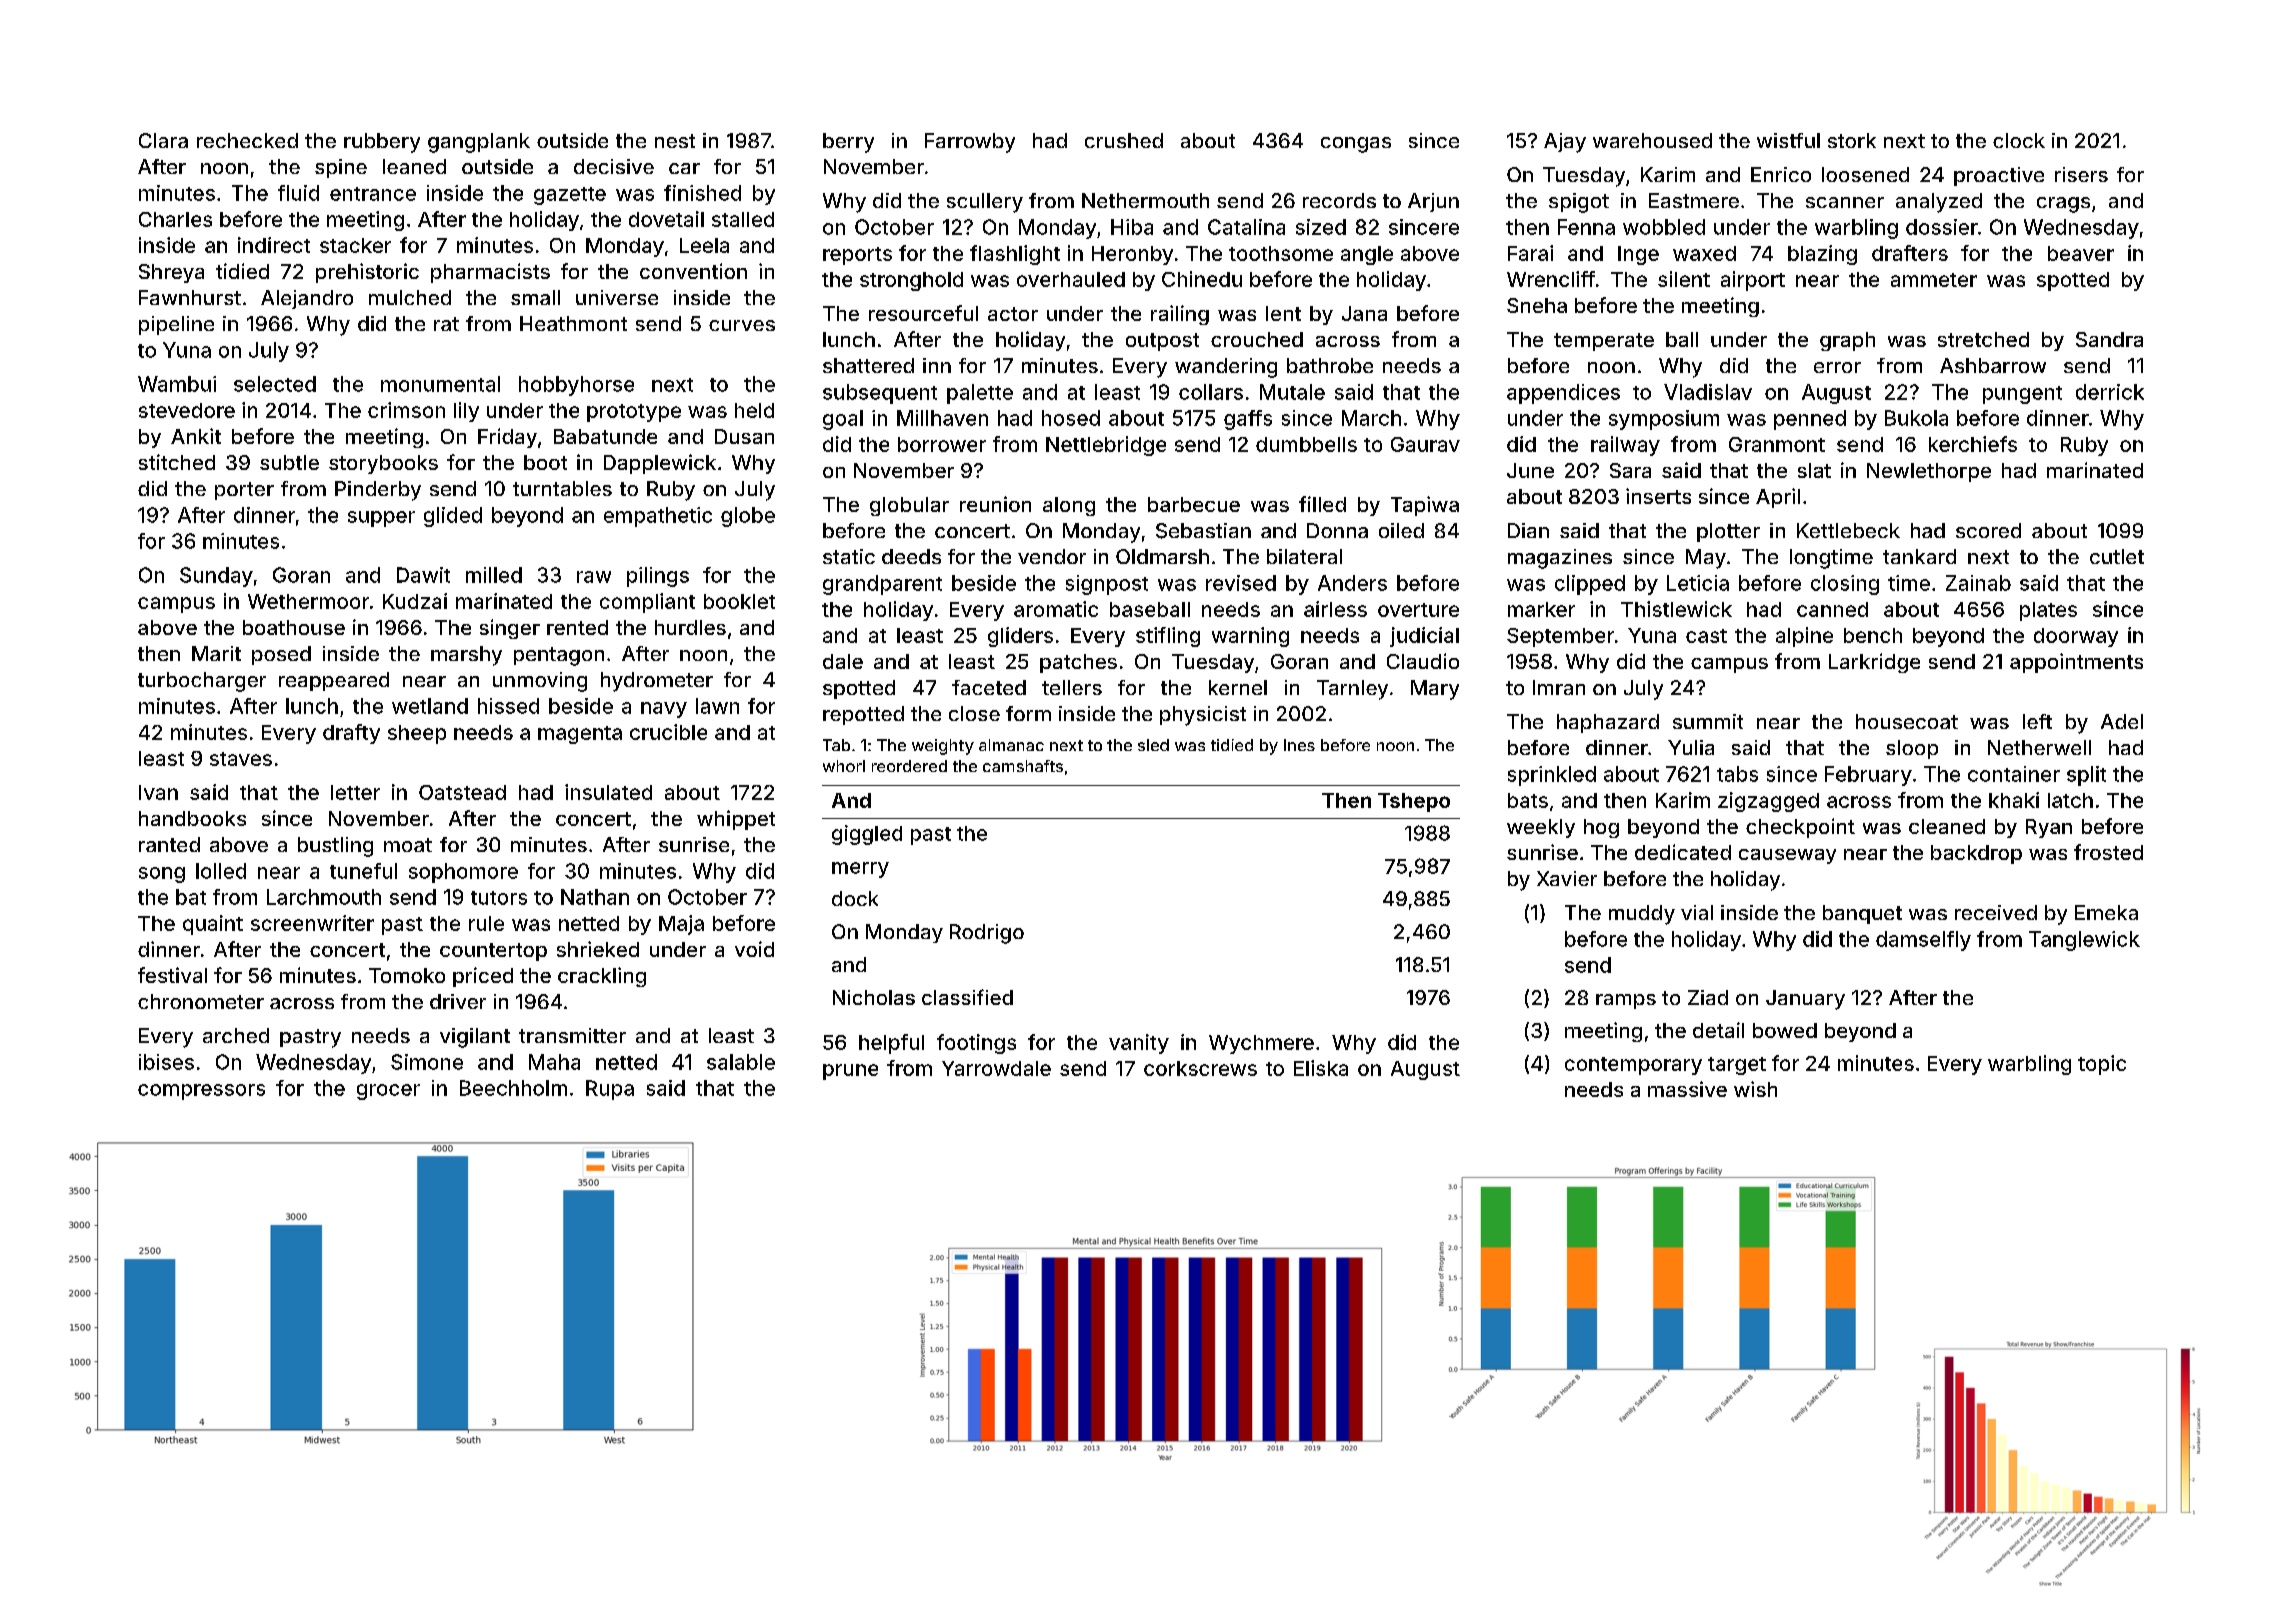  I want to click on massive, so click(1687, 1089).
